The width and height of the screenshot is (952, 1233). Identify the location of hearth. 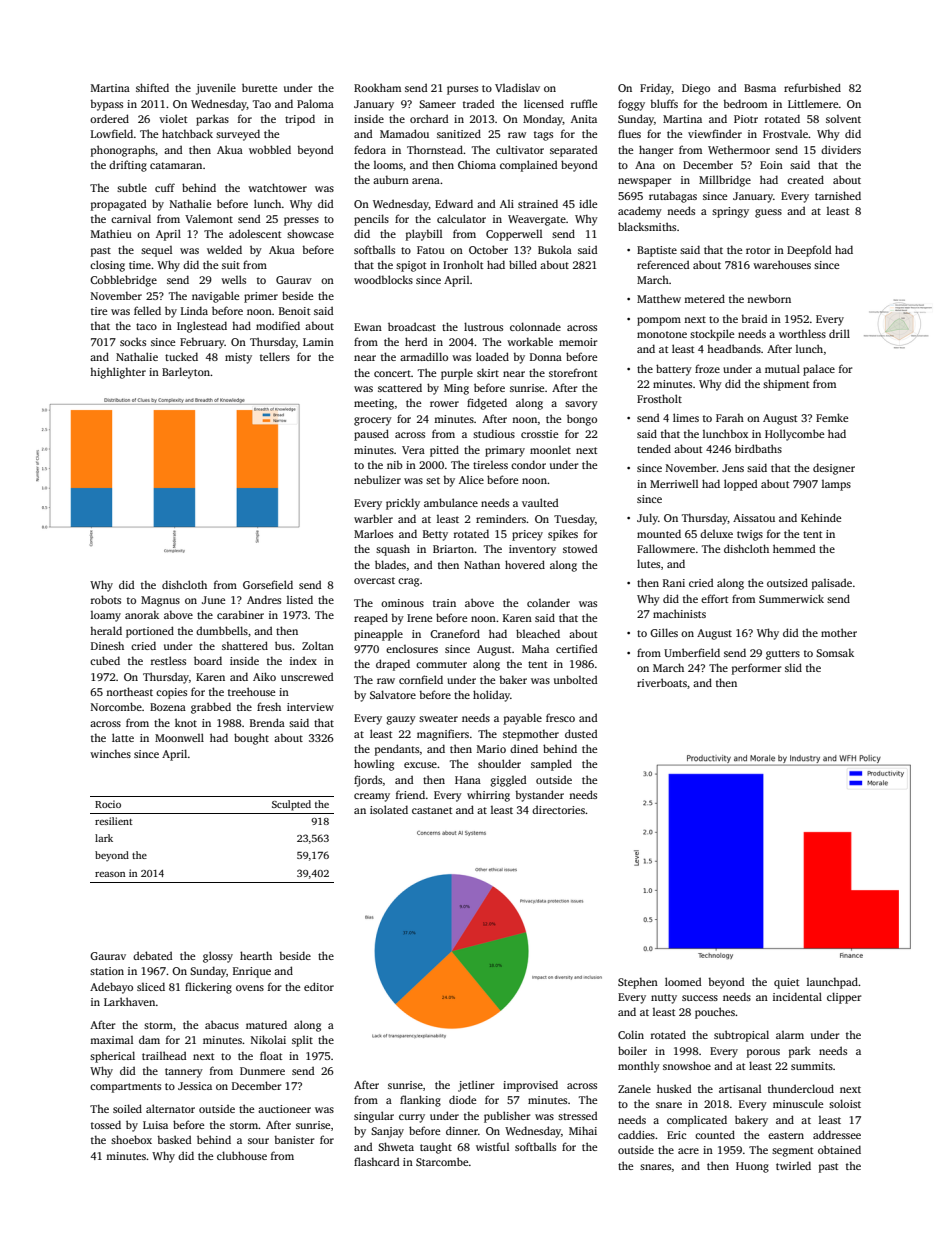
(256, 955).
